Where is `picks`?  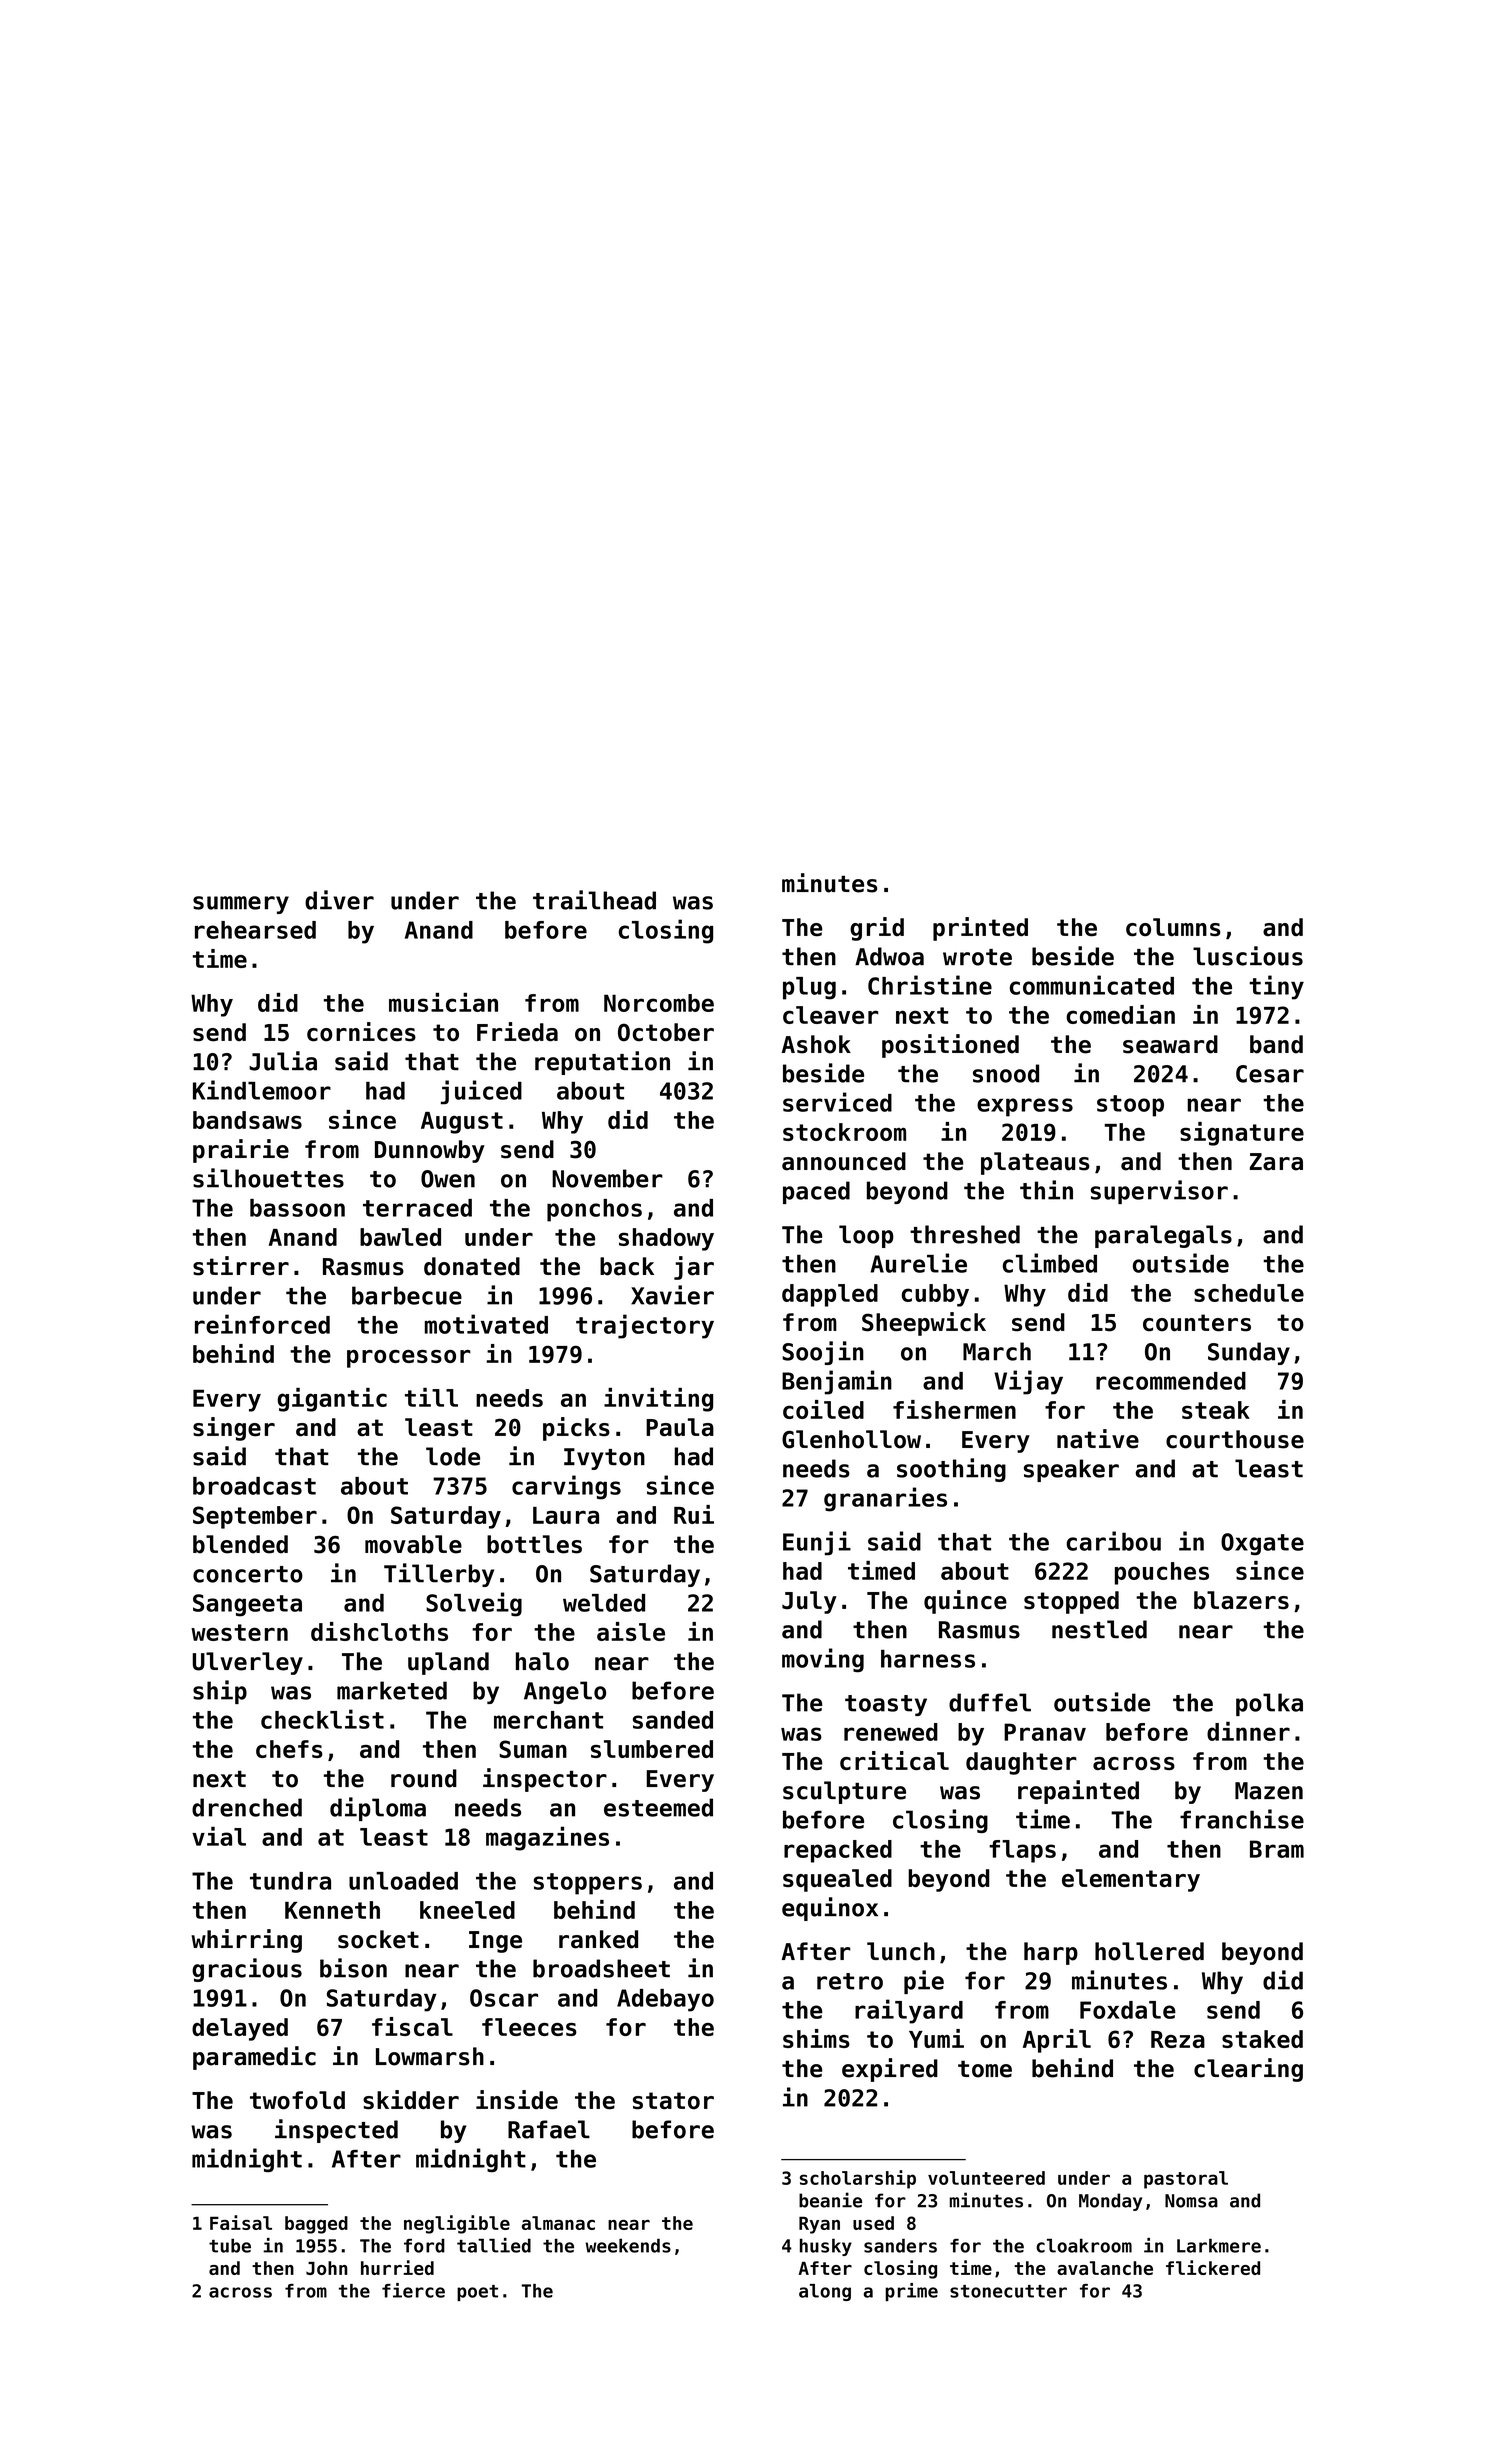 picks is located at coordinates (576, 1429).
